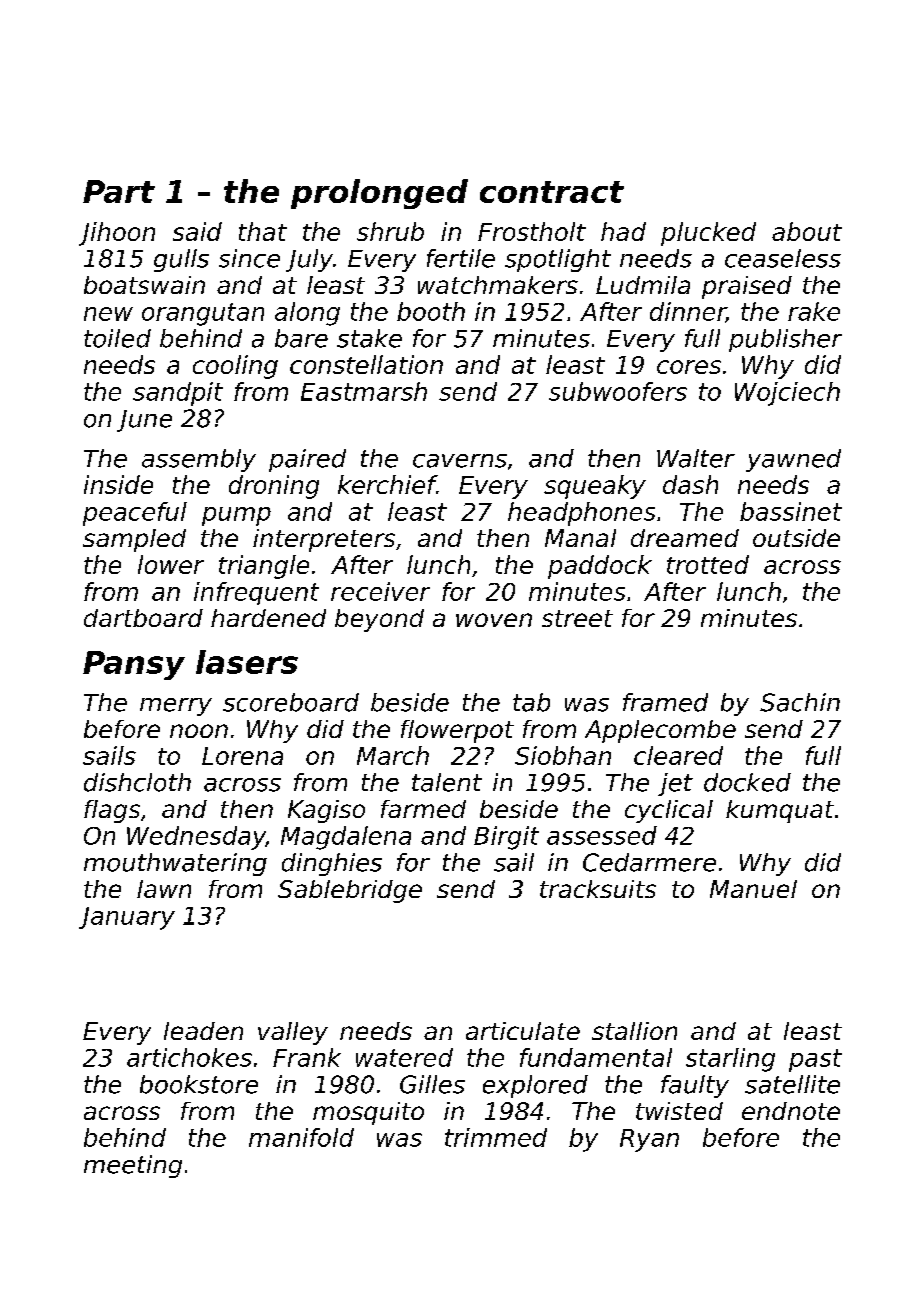 Image resolution: width=924 pixels, height=1311 pixels. What do you see at coordinates (780, 811) in the page?
I see `kumquat` at bounding box center [780, 811].
